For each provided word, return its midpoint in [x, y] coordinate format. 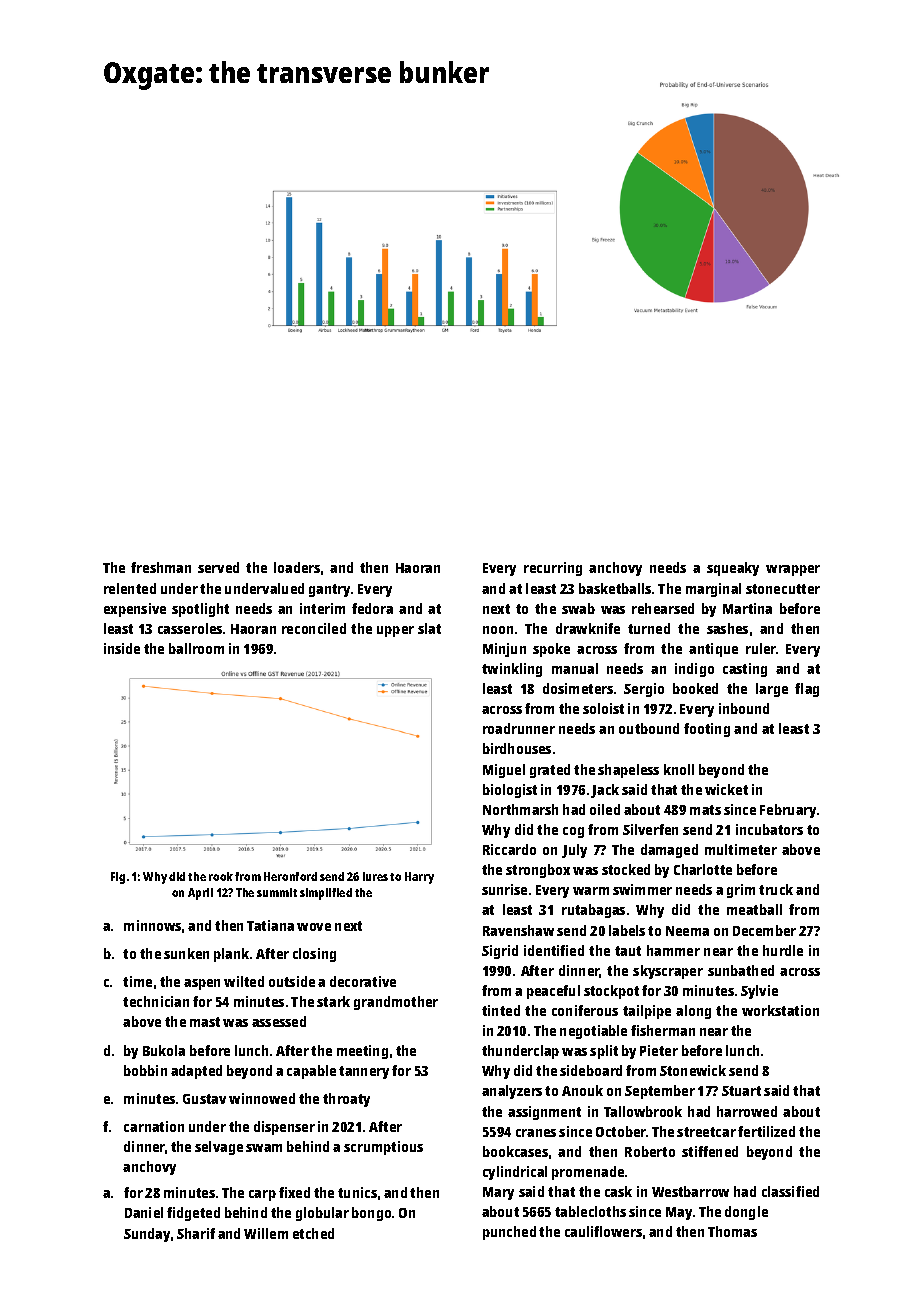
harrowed [747, 1111]
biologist [510, 791]
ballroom [196, 648]
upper [395, 631]
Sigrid [500, 952]
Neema [687, 931]
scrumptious [383, 1148]
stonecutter [783, 589]
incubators [769, 829]
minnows [152, 925]
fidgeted [193, 1214]
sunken [186, 953]
